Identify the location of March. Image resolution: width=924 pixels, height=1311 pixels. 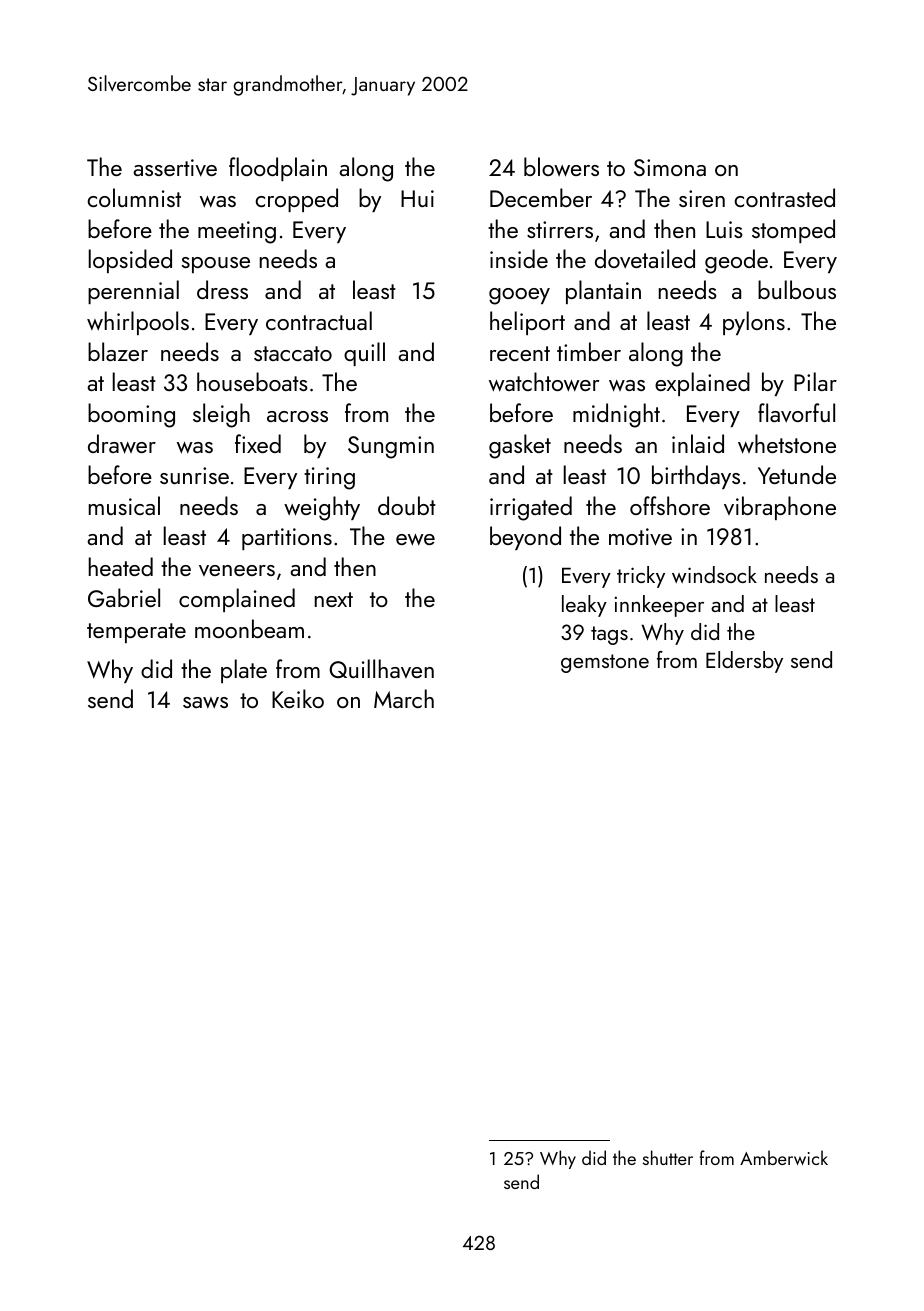
(404, 698).
